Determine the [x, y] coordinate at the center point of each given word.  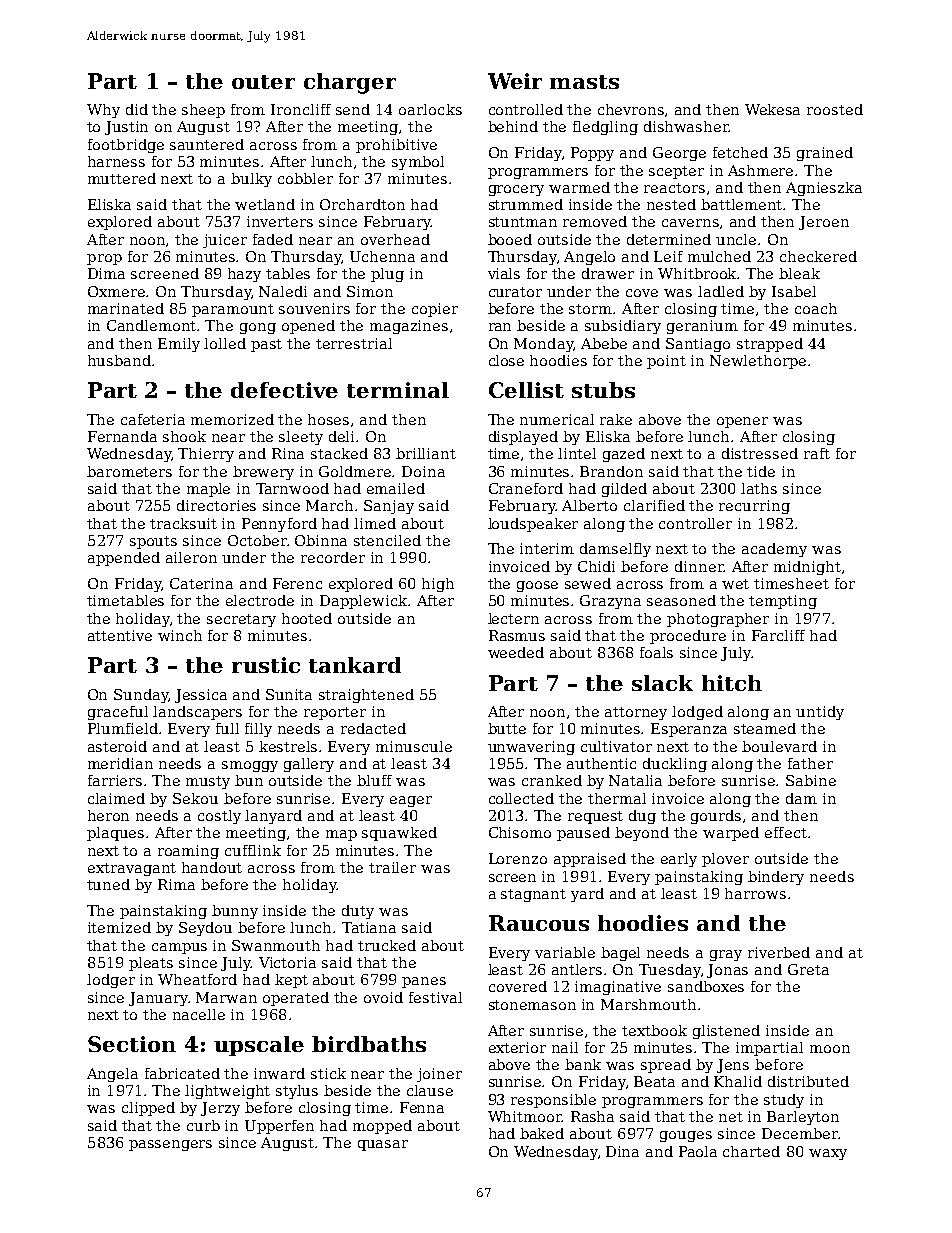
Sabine [811, 780]
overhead [395, 239]
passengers [170, 1145]
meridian [120, 763]
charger [350, 83]
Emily [179, 345]
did [137, 109]
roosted [835, 109]
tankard [355, 665]
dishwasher [686, 126]
